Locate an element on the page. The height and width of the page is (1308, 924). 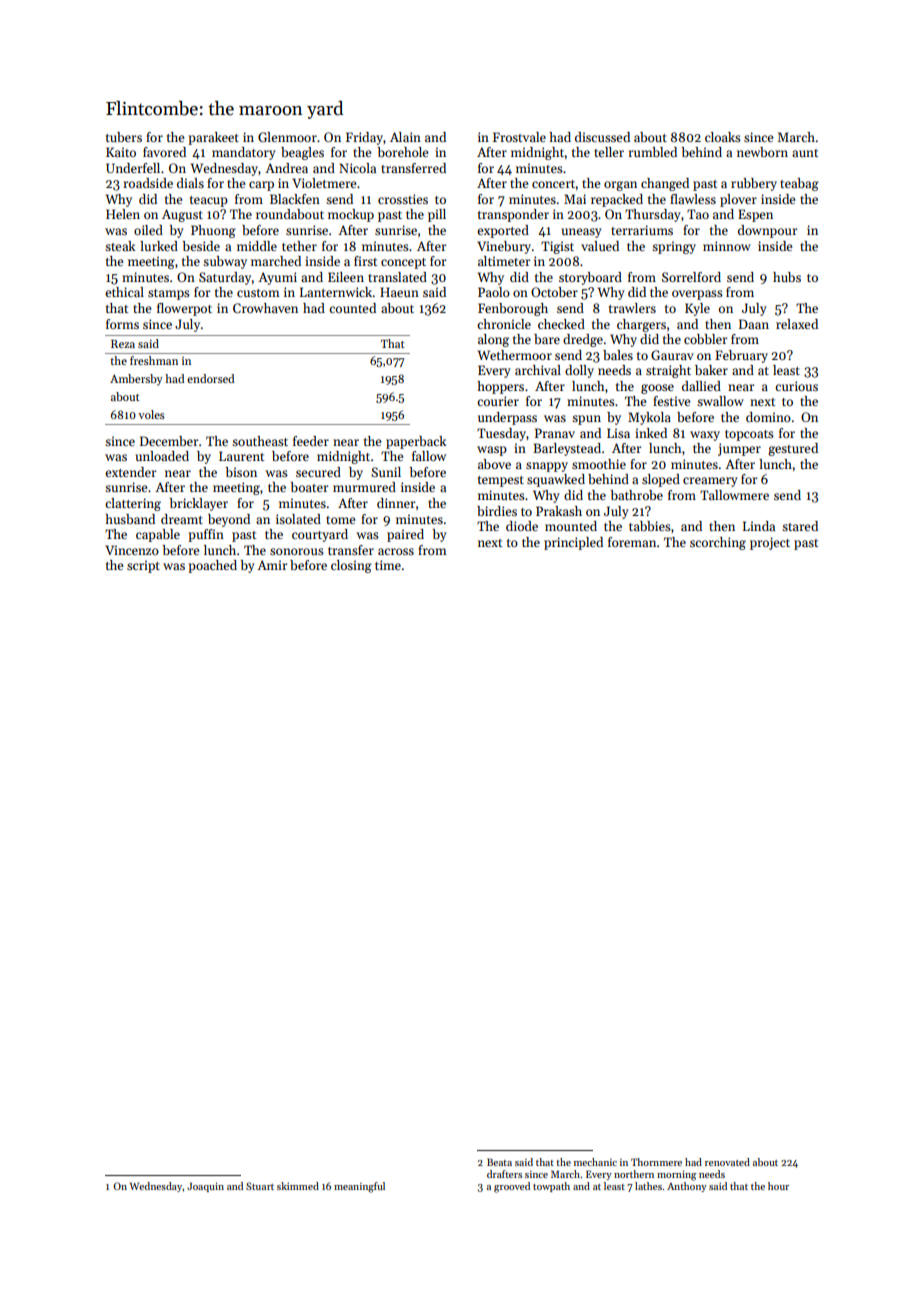
Beata is located at coordinates (499, 1162).
